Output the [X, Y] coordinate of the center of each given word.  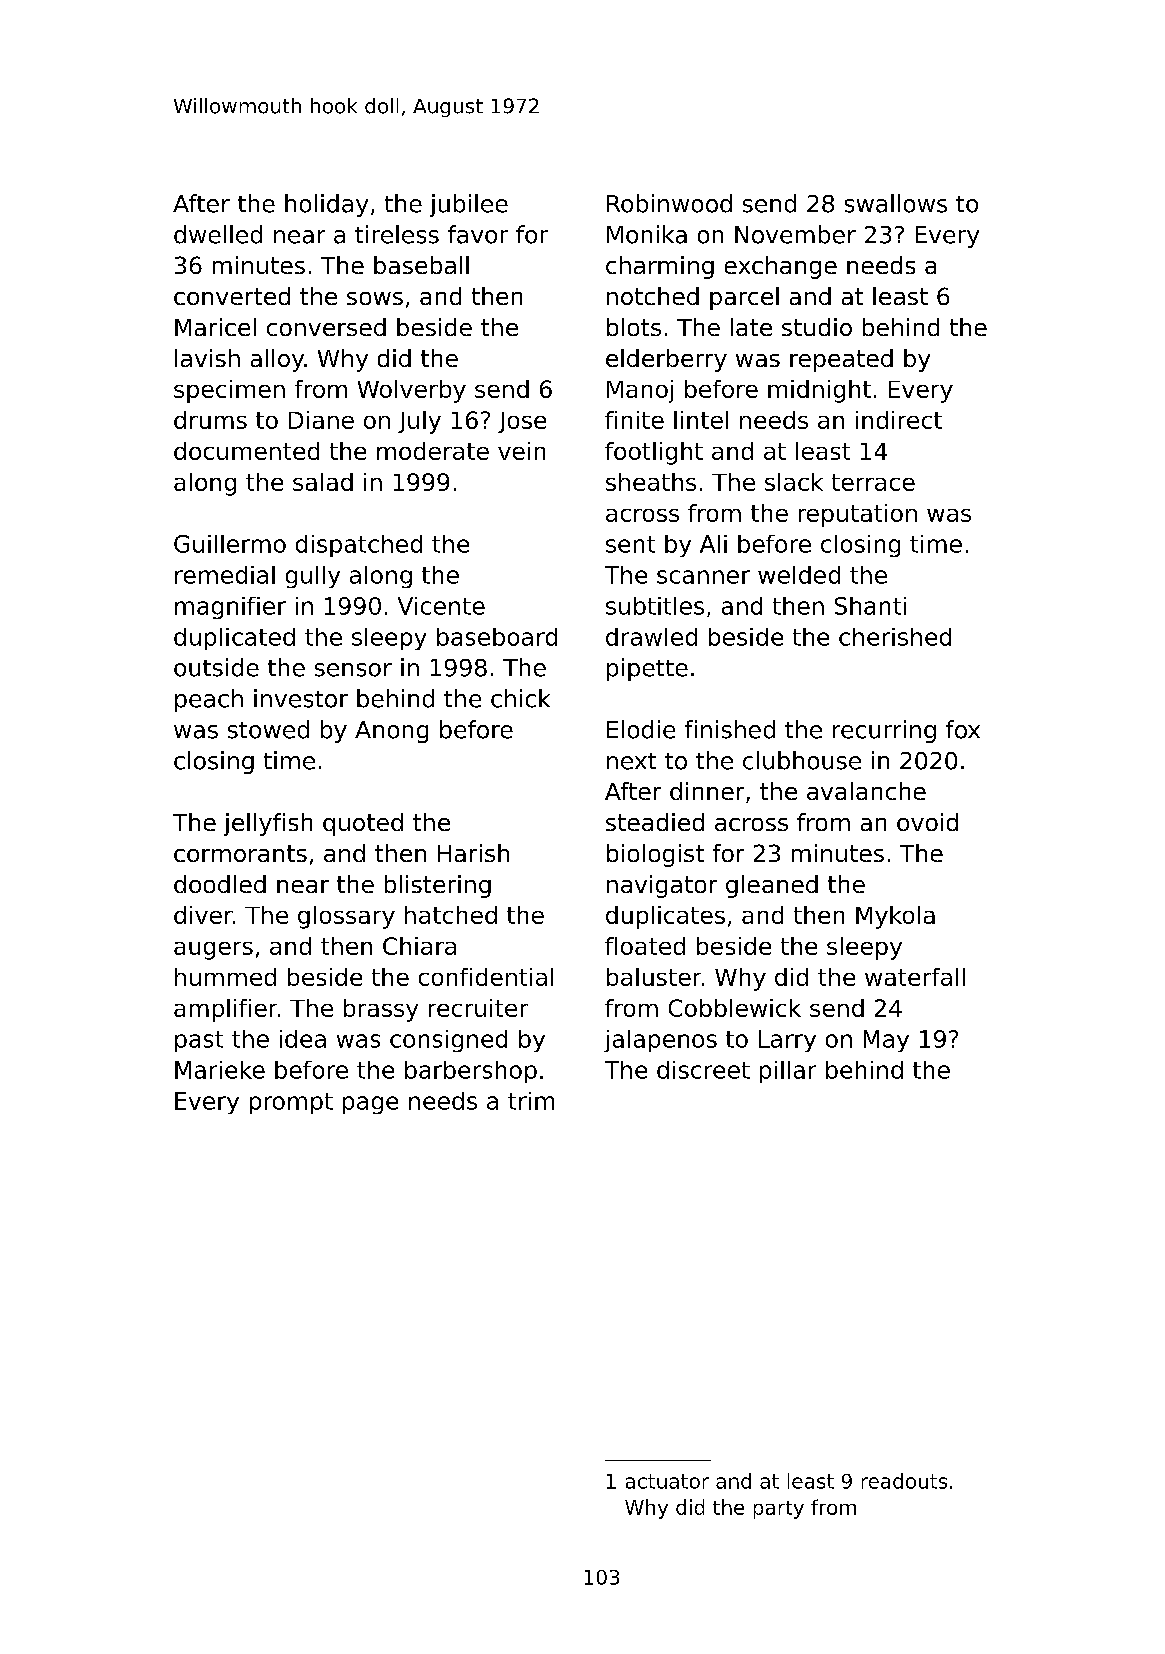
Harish [473, 853]
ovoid [927, 822]
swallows [896, 203]
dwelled [218, 234]
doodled [220, 884]
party [779, 1510]
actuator [667, 1481]
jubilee [469, 205]
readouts [904, 1481]
